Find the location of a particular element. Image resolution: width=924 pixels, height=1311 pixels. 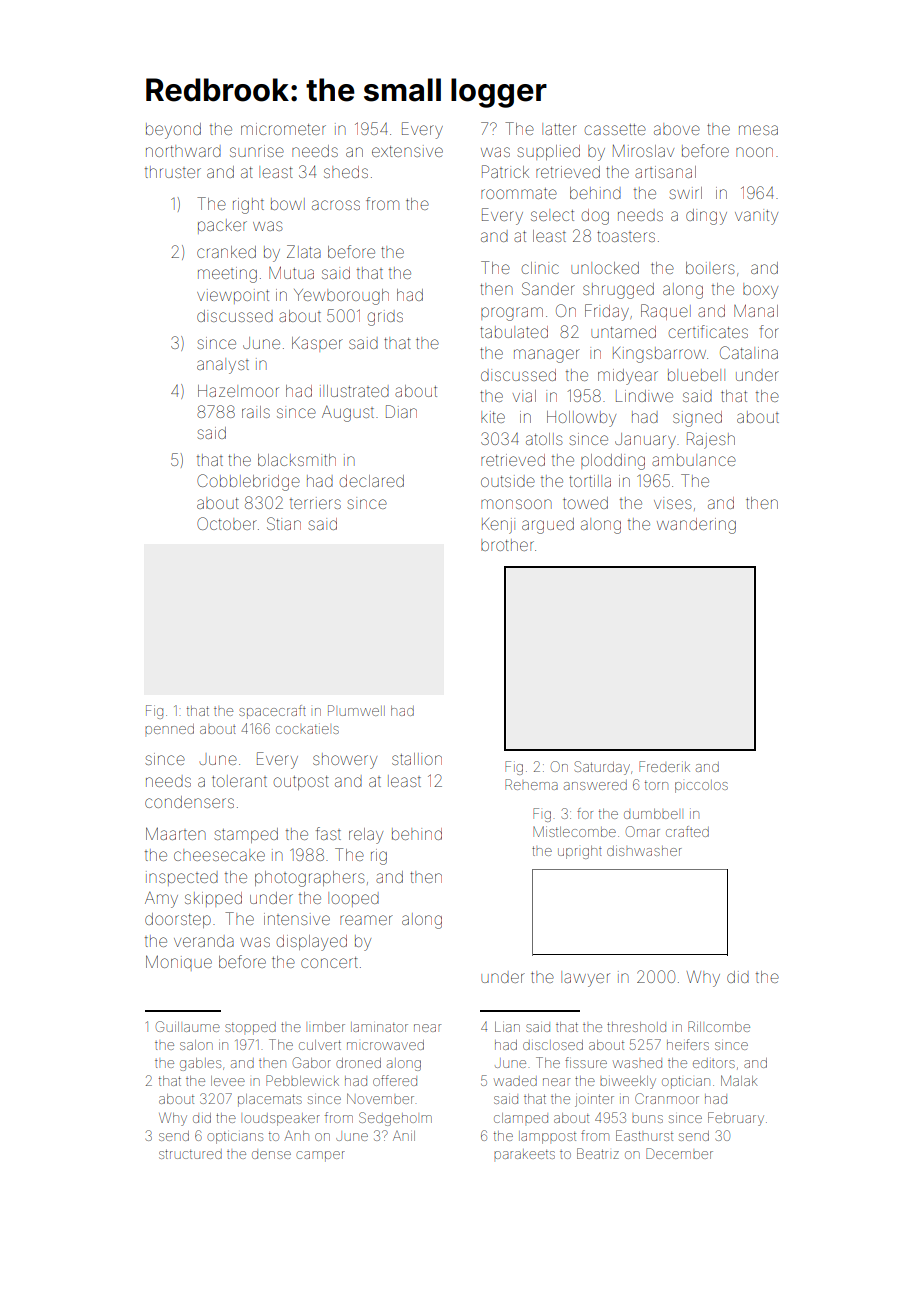

Frederik is located at coordinates (664, 766).
